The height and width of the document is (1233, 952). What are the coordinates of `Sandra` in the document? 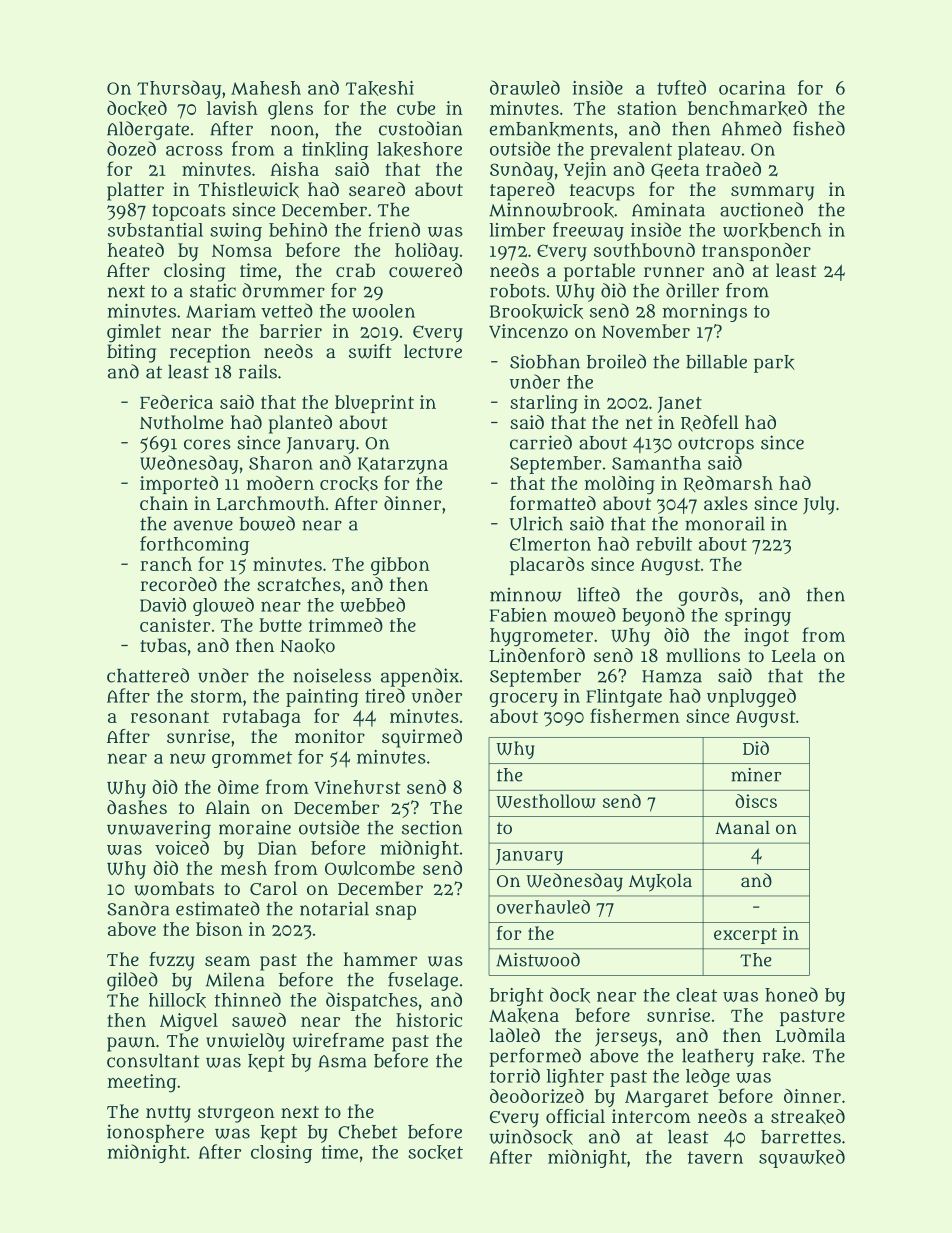 It's located at (138, 908).
